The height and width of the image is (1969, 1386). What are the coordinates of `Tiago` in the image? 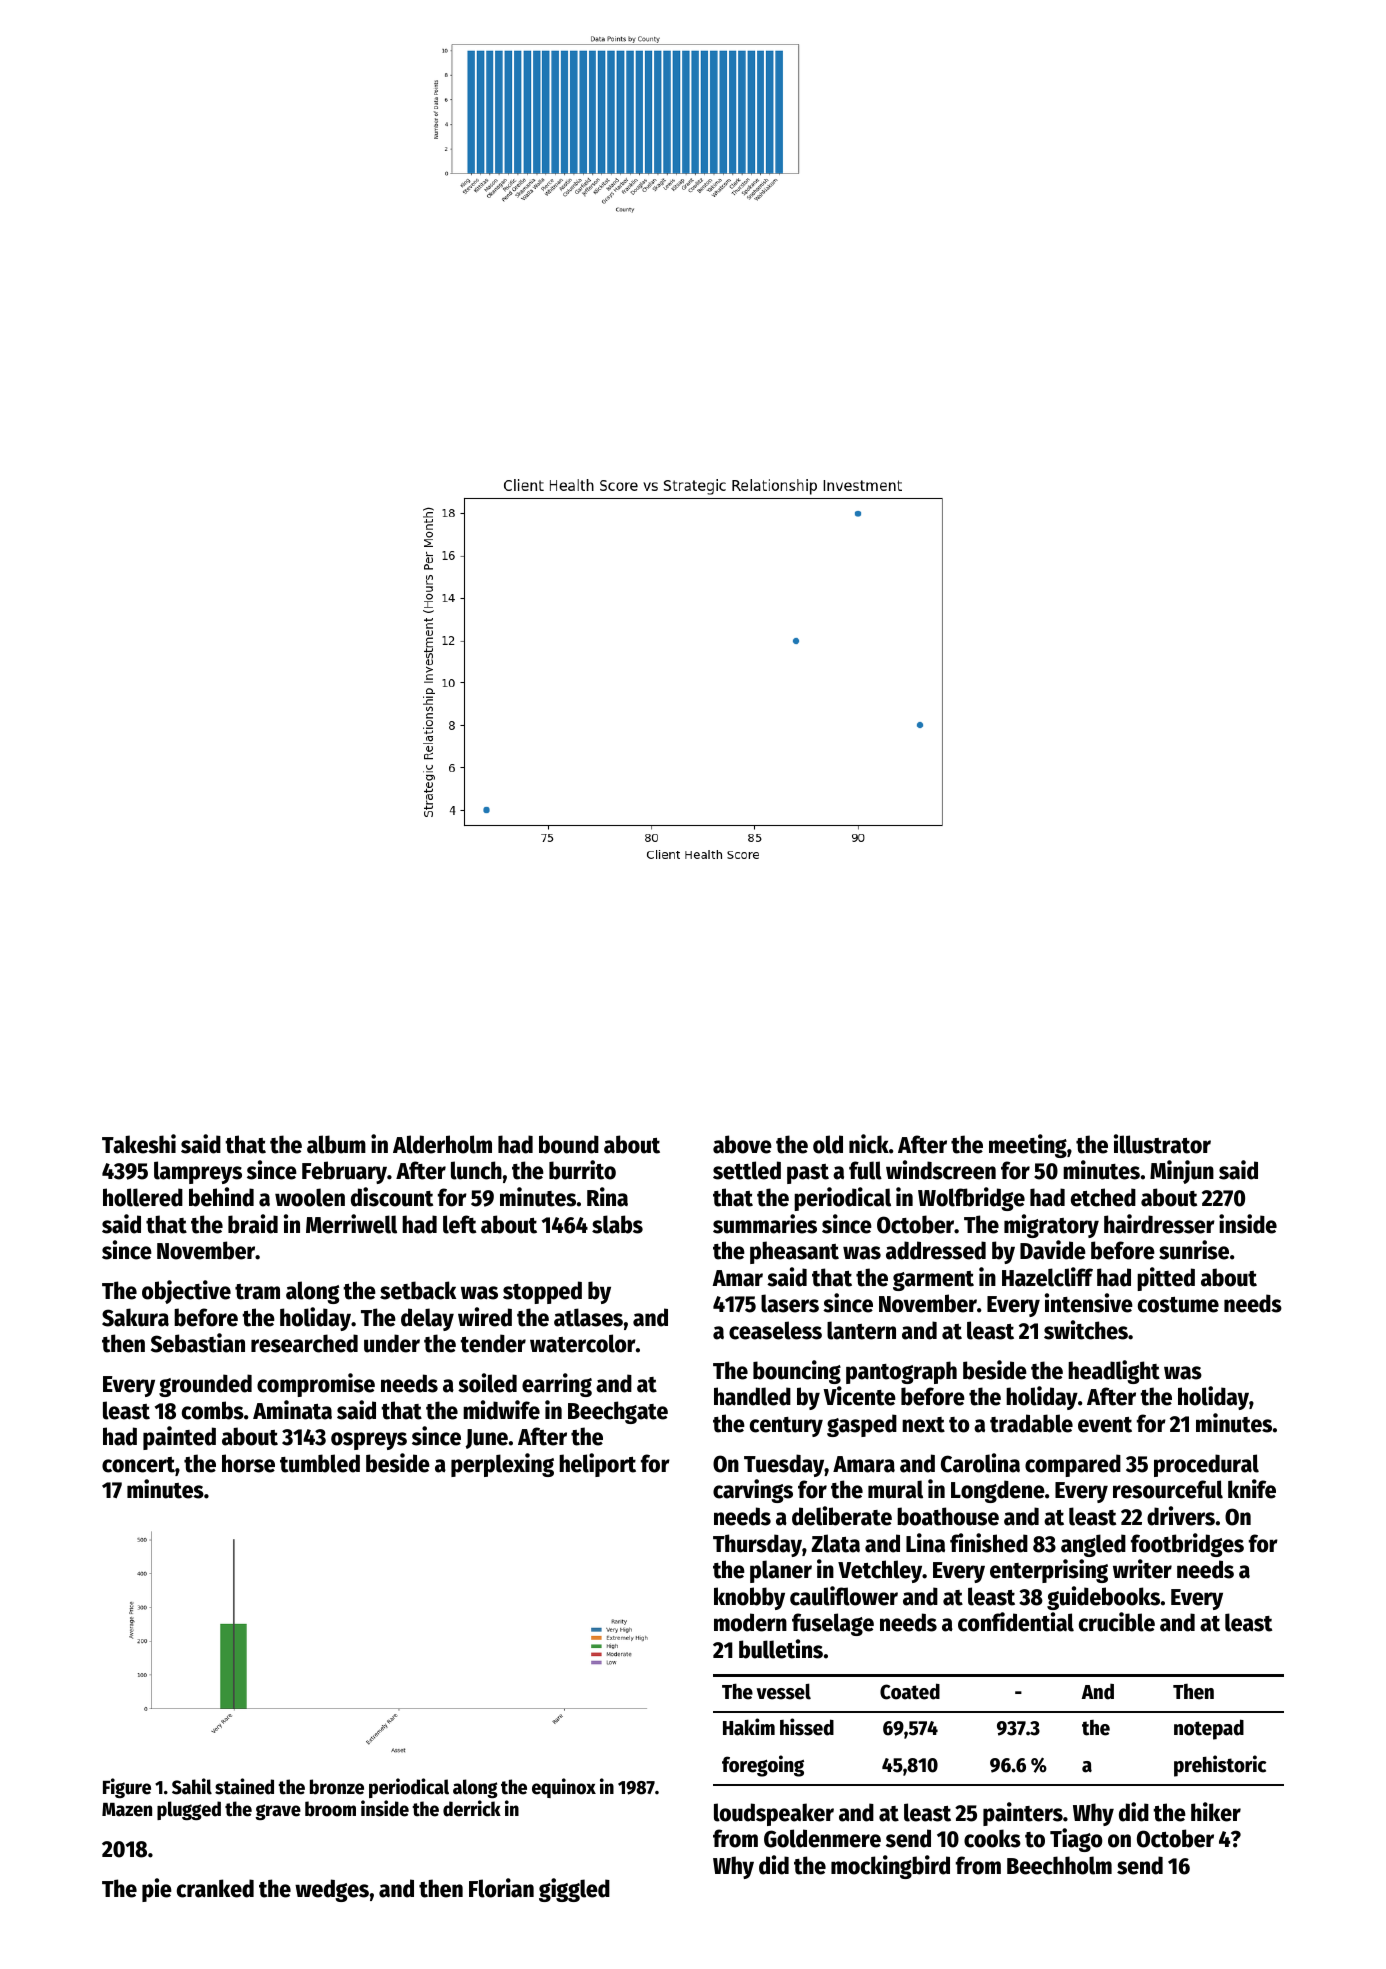 It's located at (1076, 1840).
